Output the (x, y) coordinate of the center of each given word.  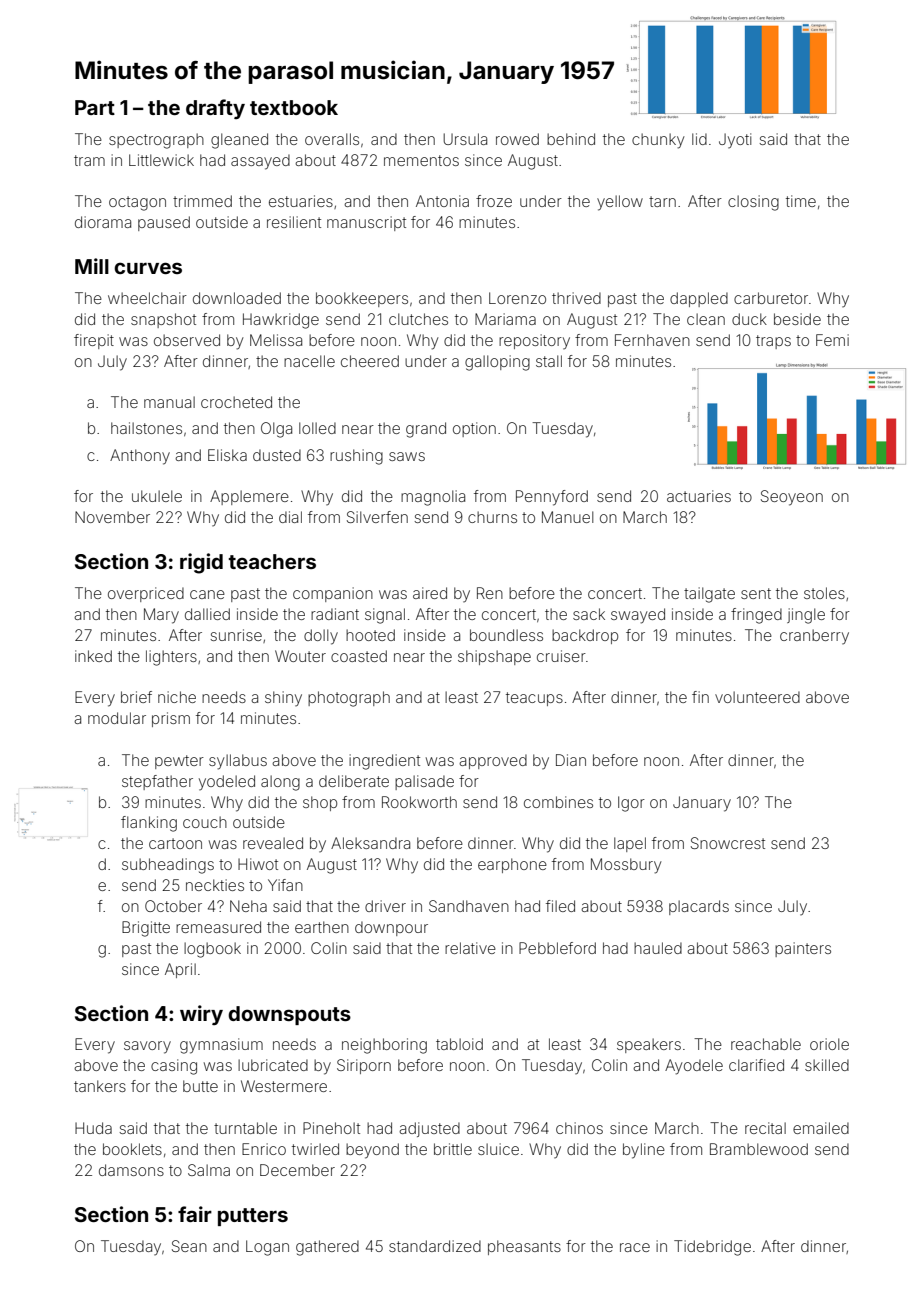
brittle (453, 1149)
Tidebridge (712, 1248)
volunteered (757, 697)
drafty (215, 109)
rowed (517, 139)
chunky (658, 141)
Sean (189, 1246)
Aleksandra (370, 843)
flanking (149, 824)
